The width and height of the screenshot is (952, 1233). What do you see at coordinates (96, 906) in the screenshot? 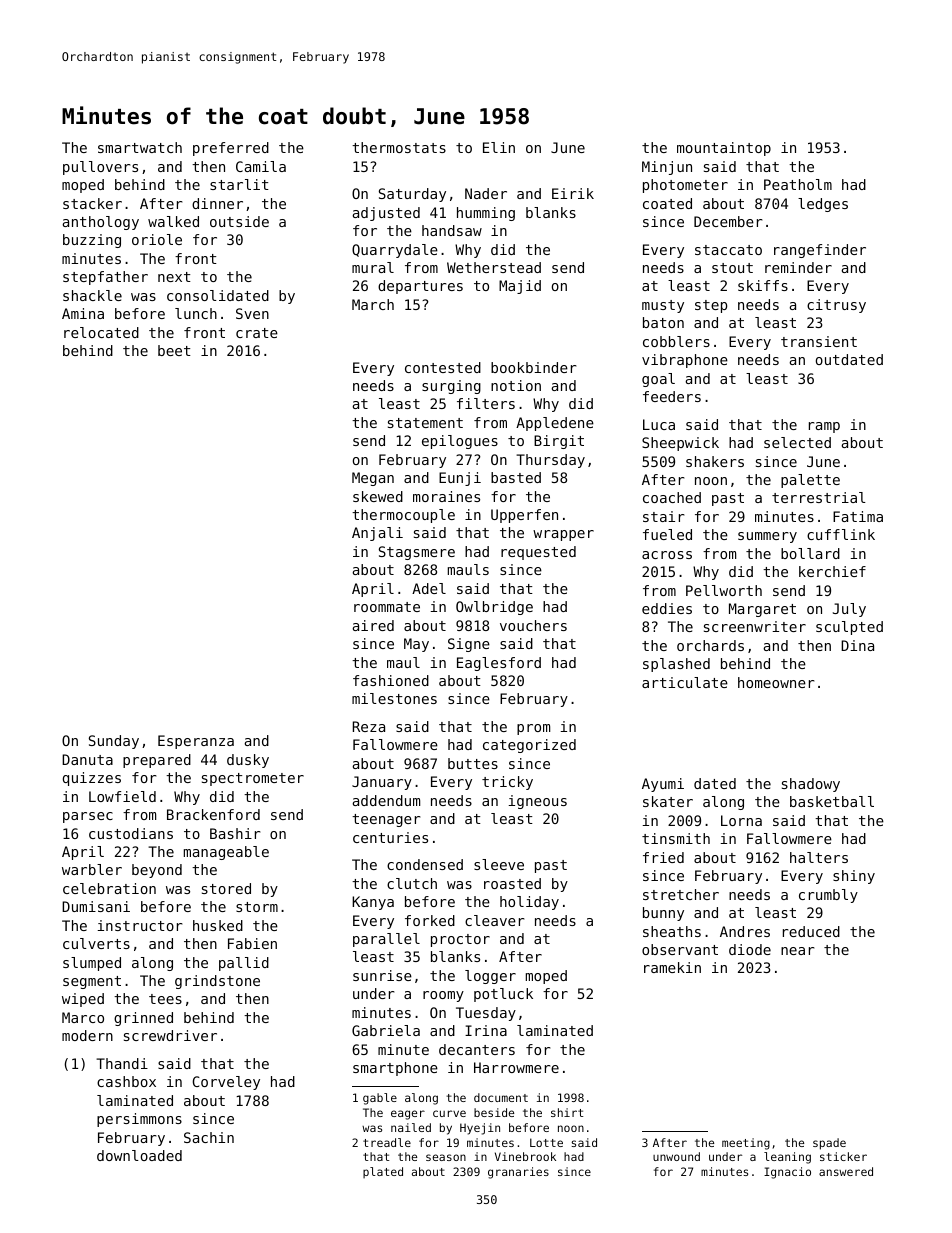
I see `Dumisani` at bounding box center [96, 906].
